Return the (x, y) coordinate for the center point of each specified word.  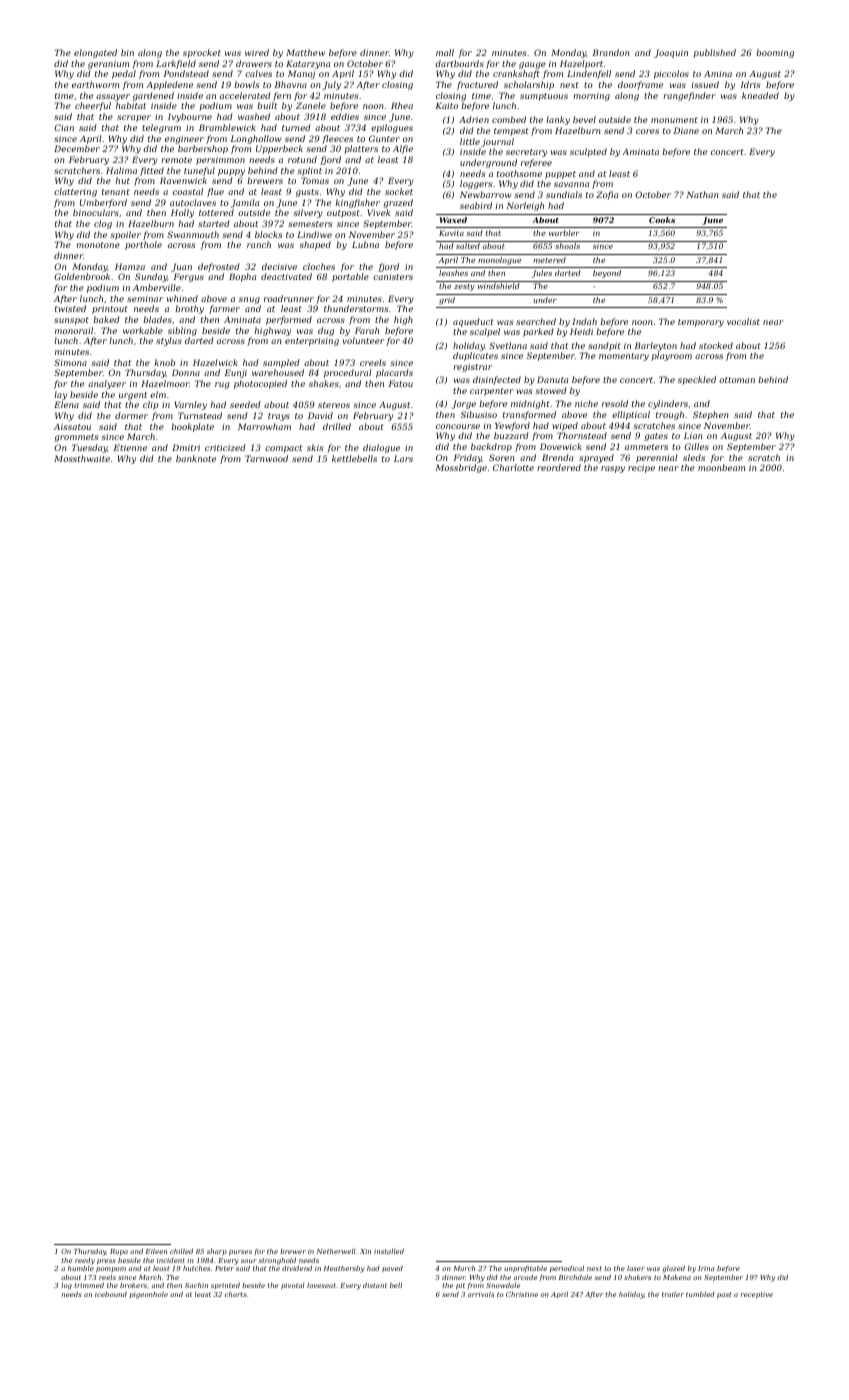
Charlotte (513, 467)
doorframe (640, 85)
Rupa (119, 1252)
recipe (641, 469)
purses (240, 1253)
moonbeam (721, 467)
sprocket (202, 53)
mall (445, 52)
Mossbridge (461, 468)
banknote (196, 458)
